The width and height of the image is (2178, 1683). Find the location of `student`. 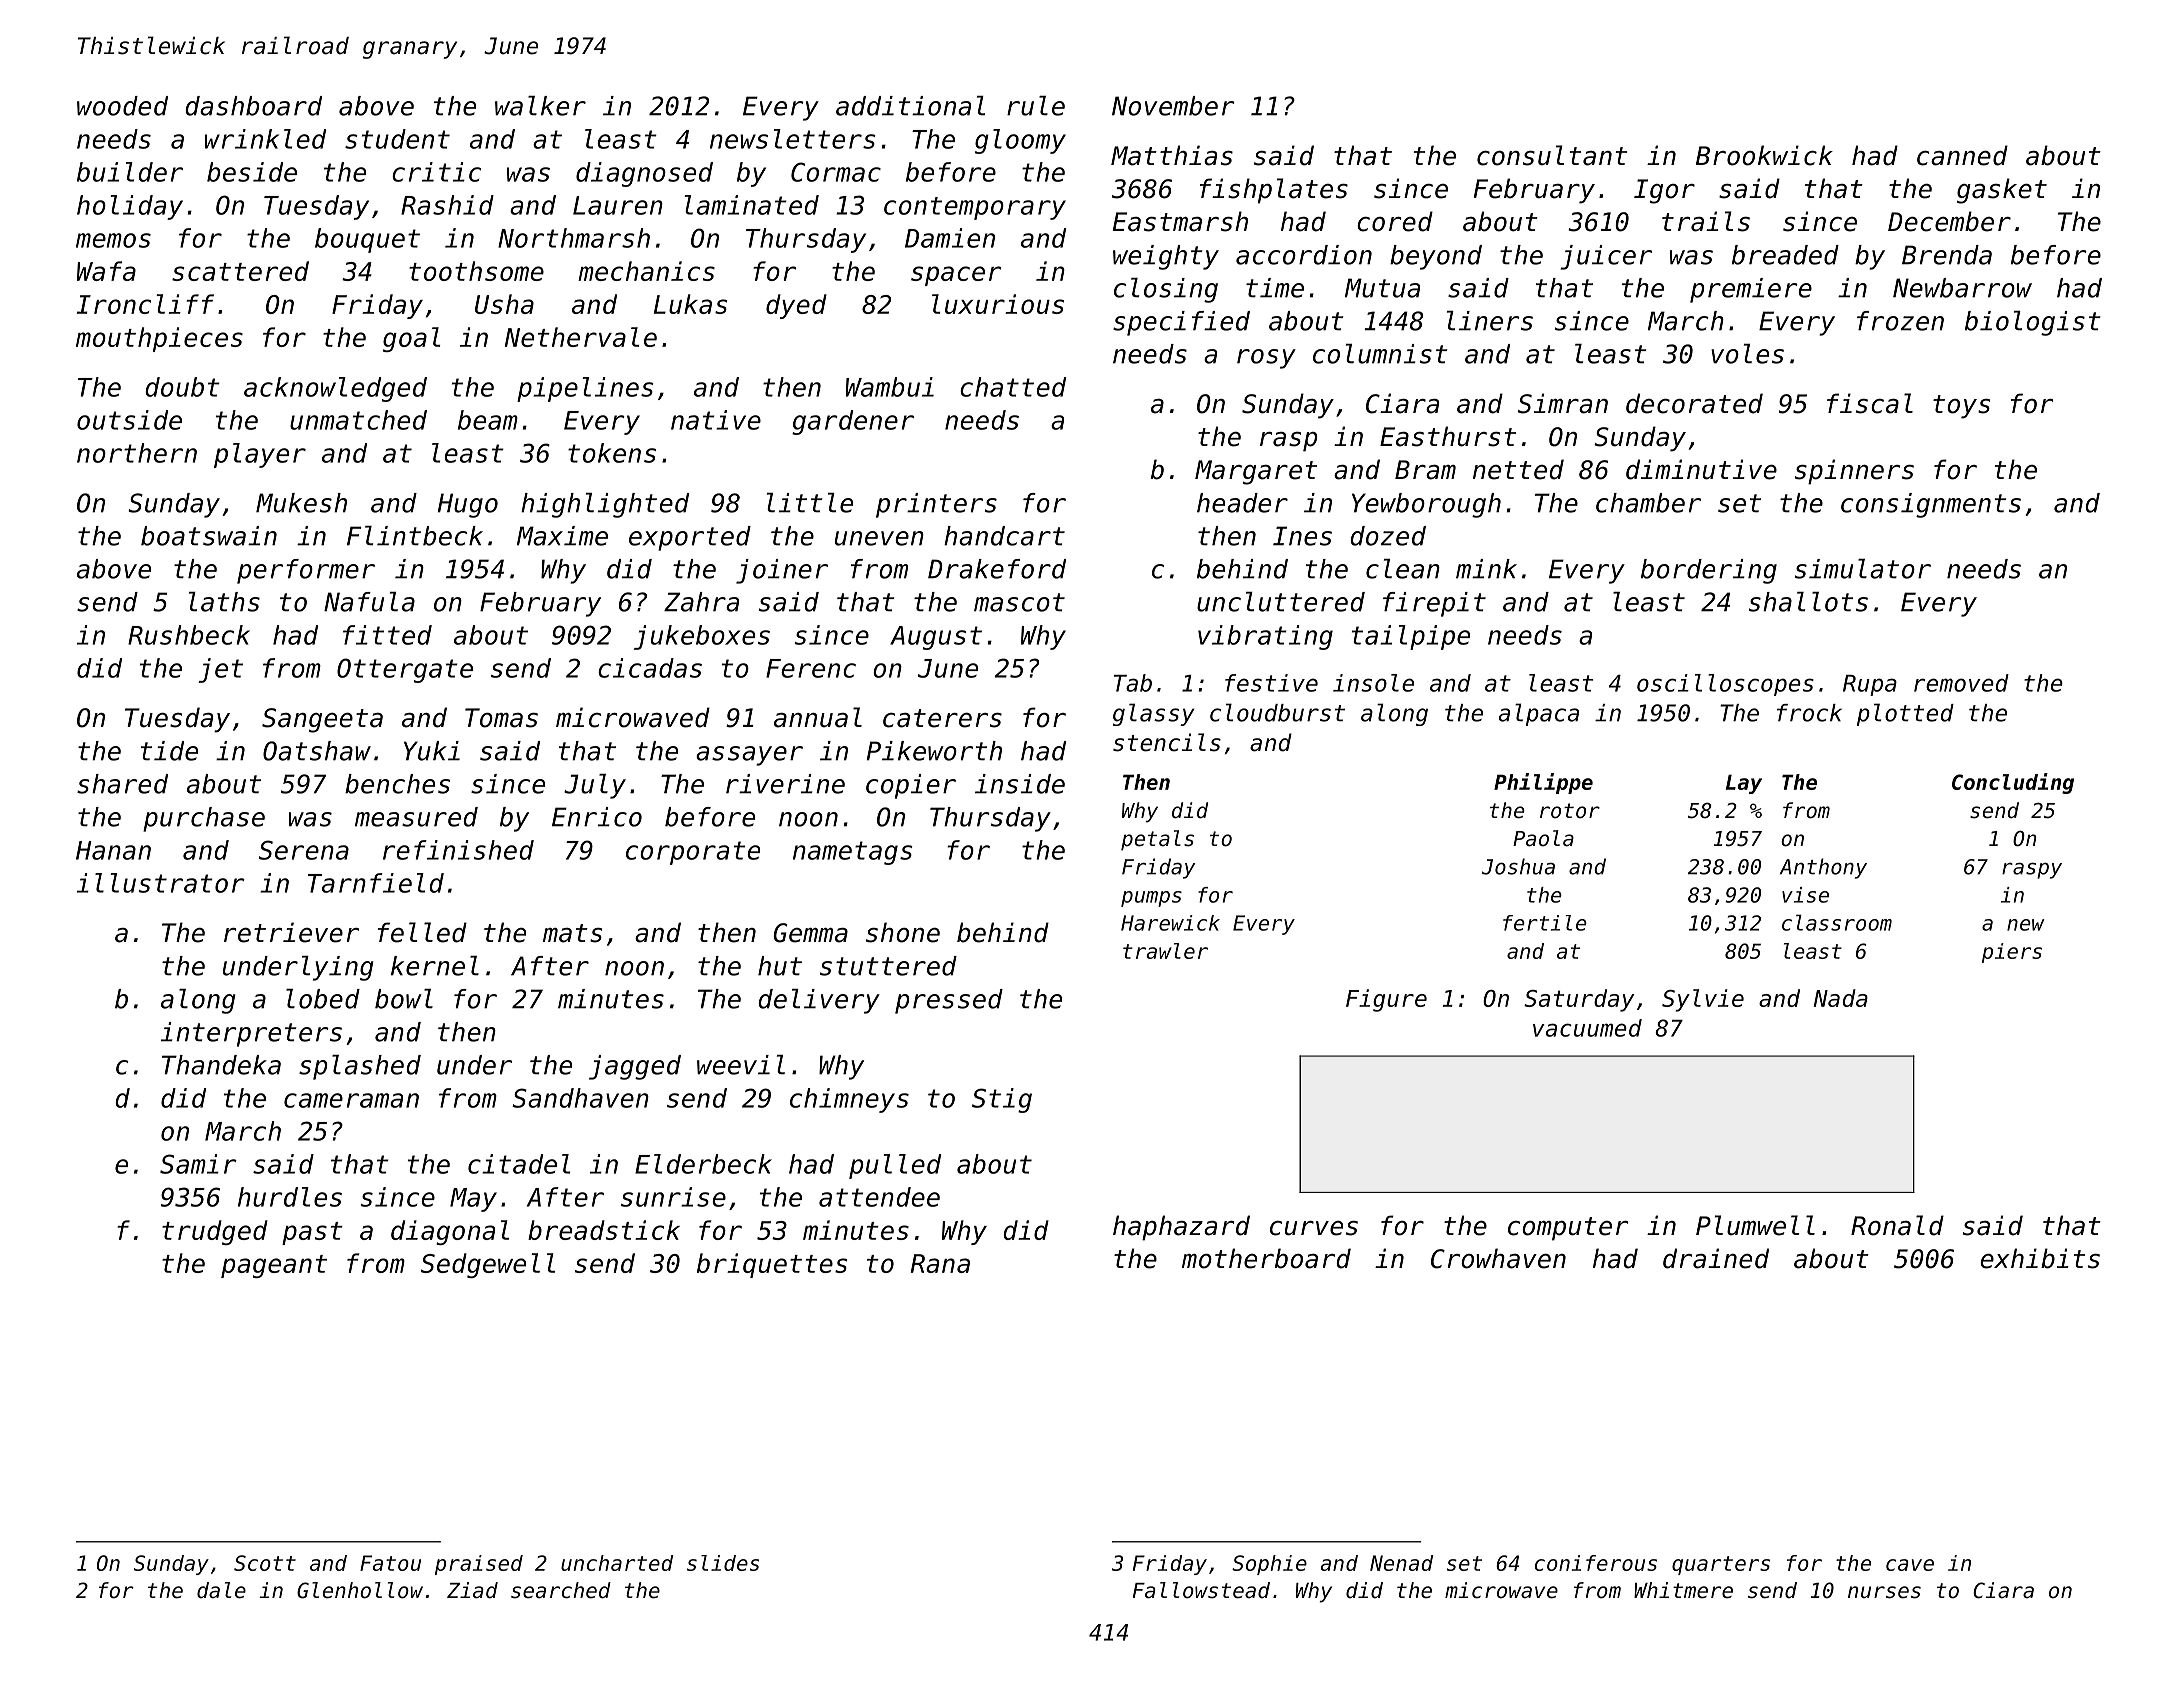

student is located at coordinates (397, 139).
